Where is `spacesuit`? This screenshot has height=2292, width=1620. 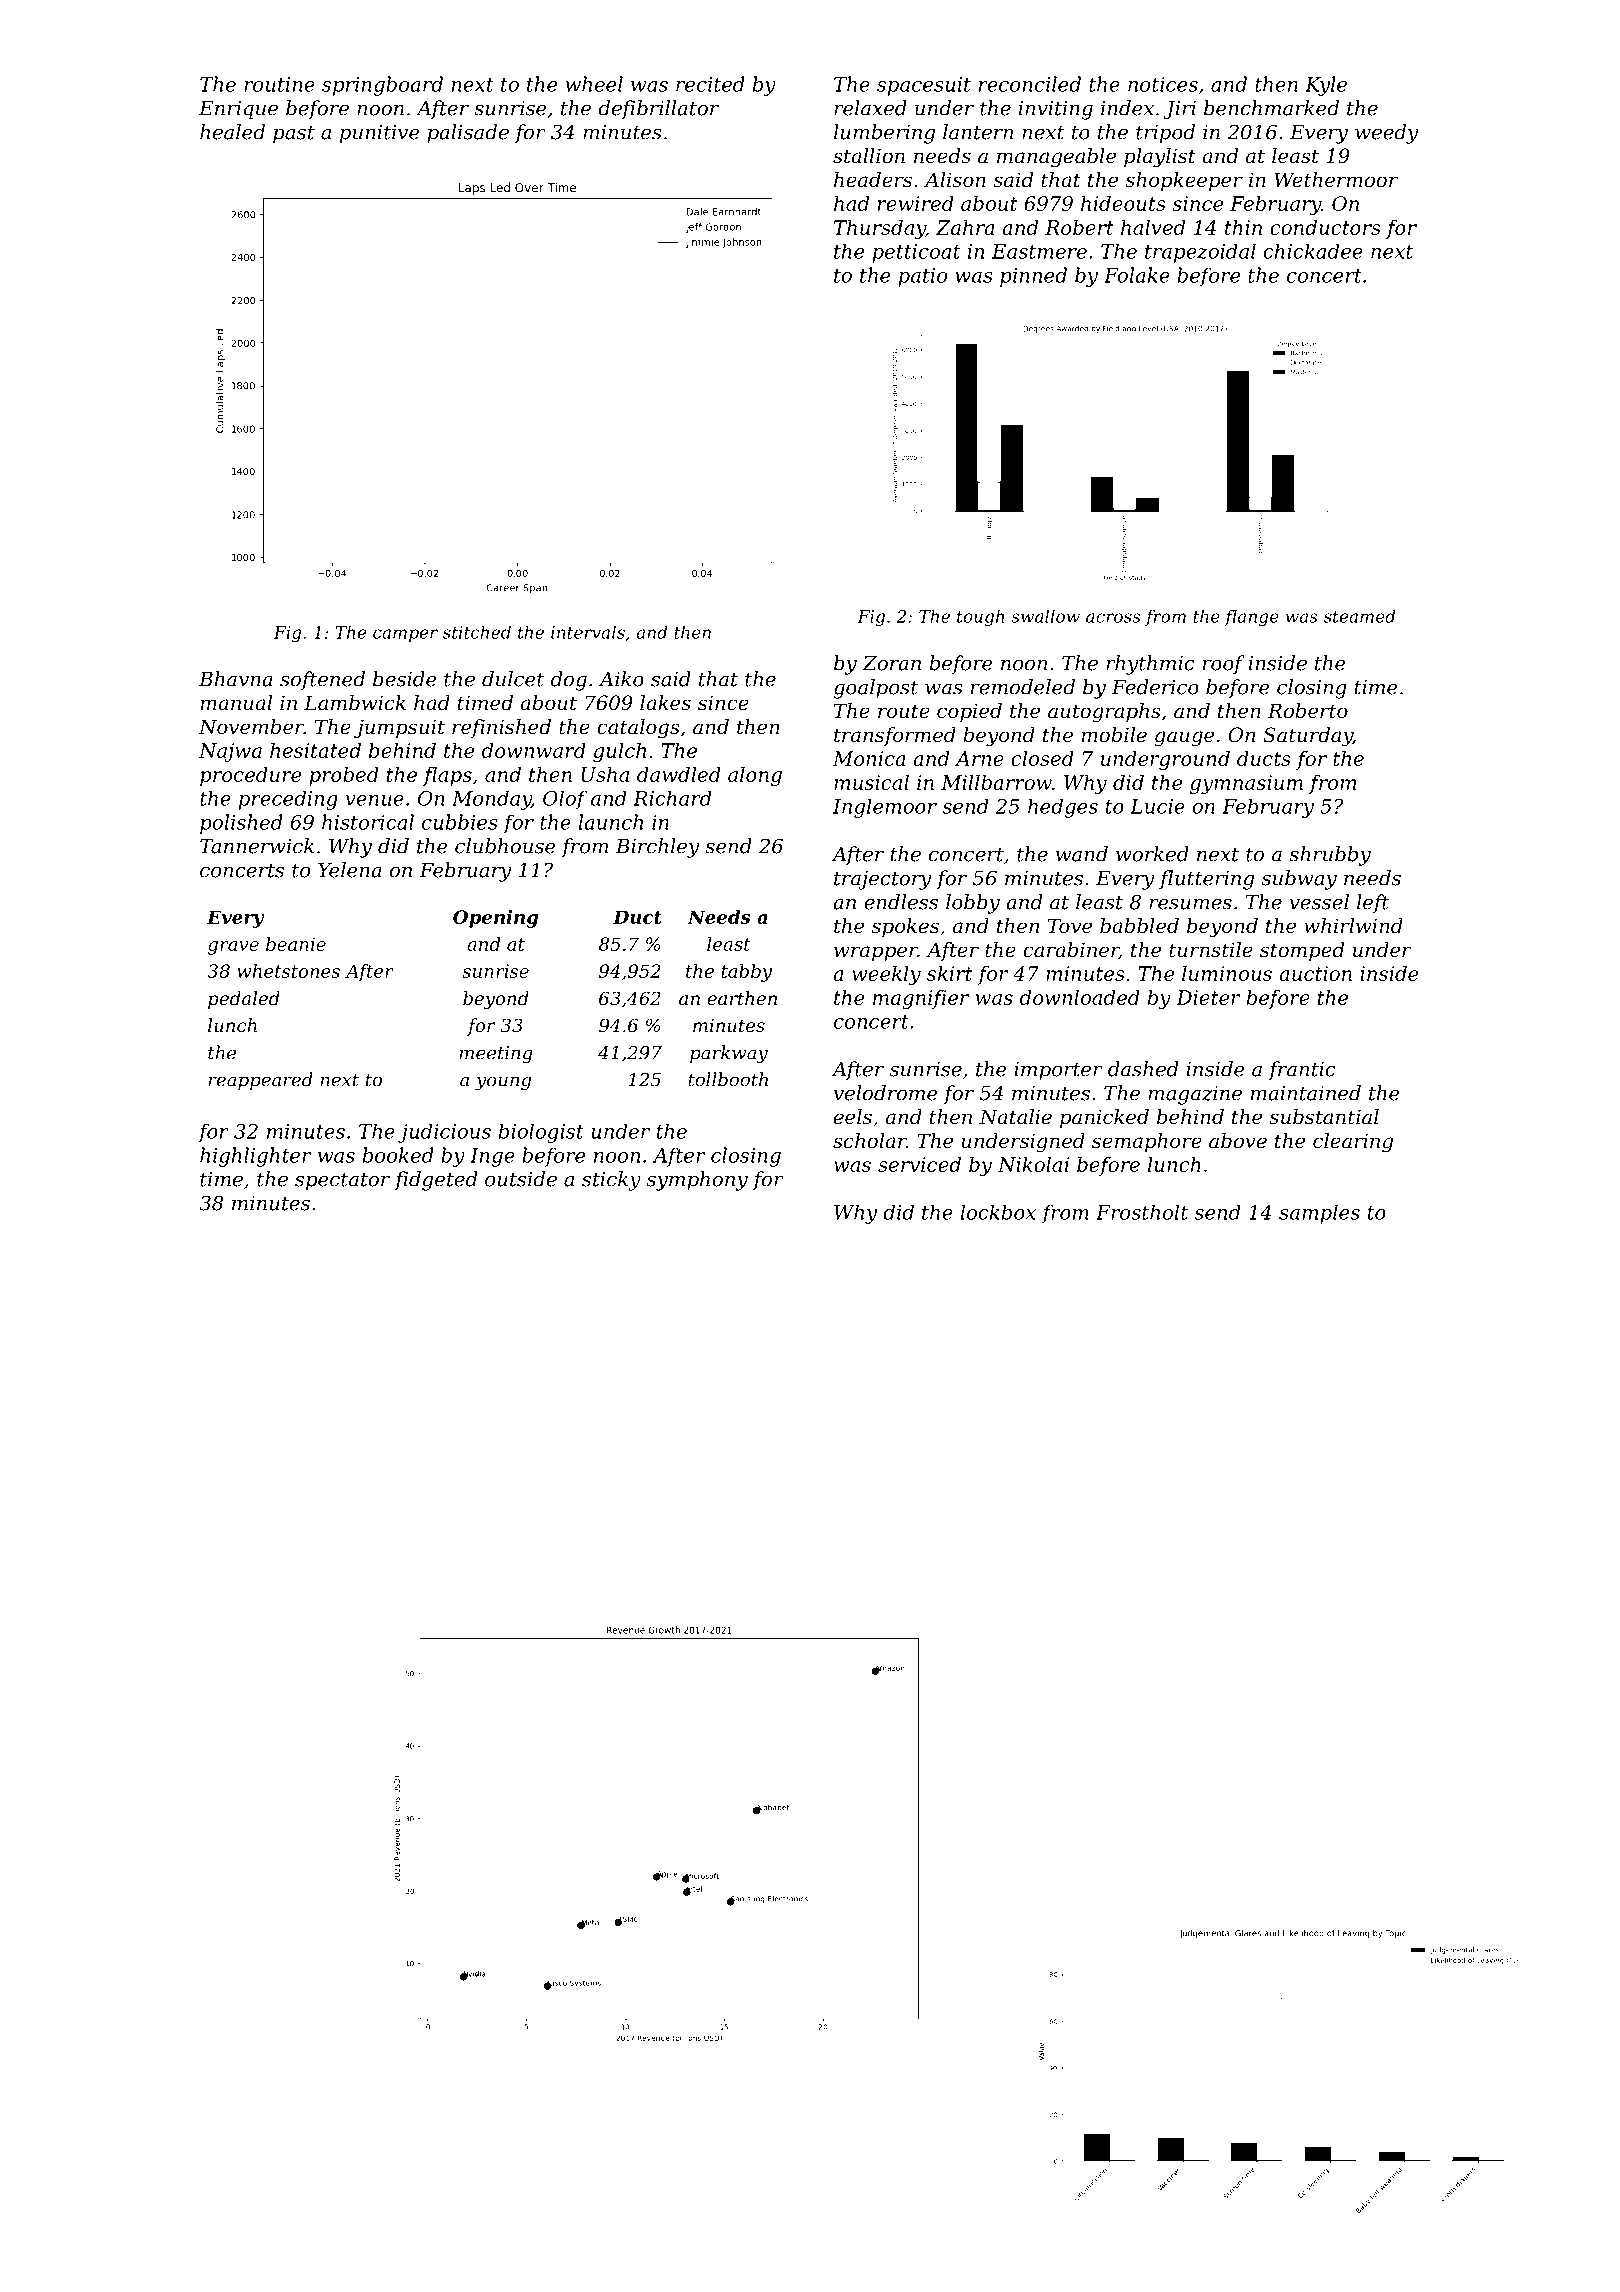
spacesuit is located at coordinates (924, 86).
